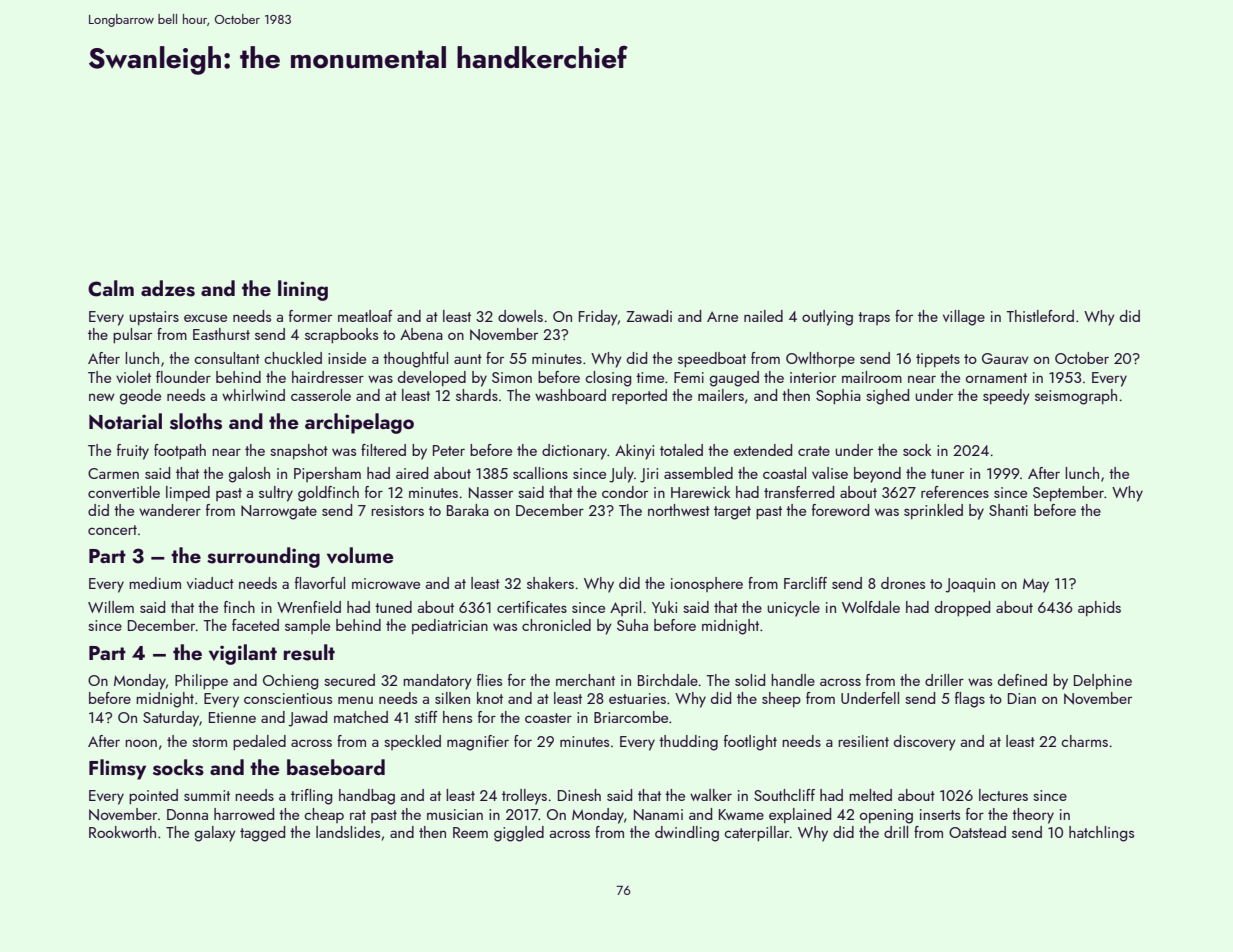 This screenshot has width=1233, height=952. I want to click on nailed, so click(763, 316).
